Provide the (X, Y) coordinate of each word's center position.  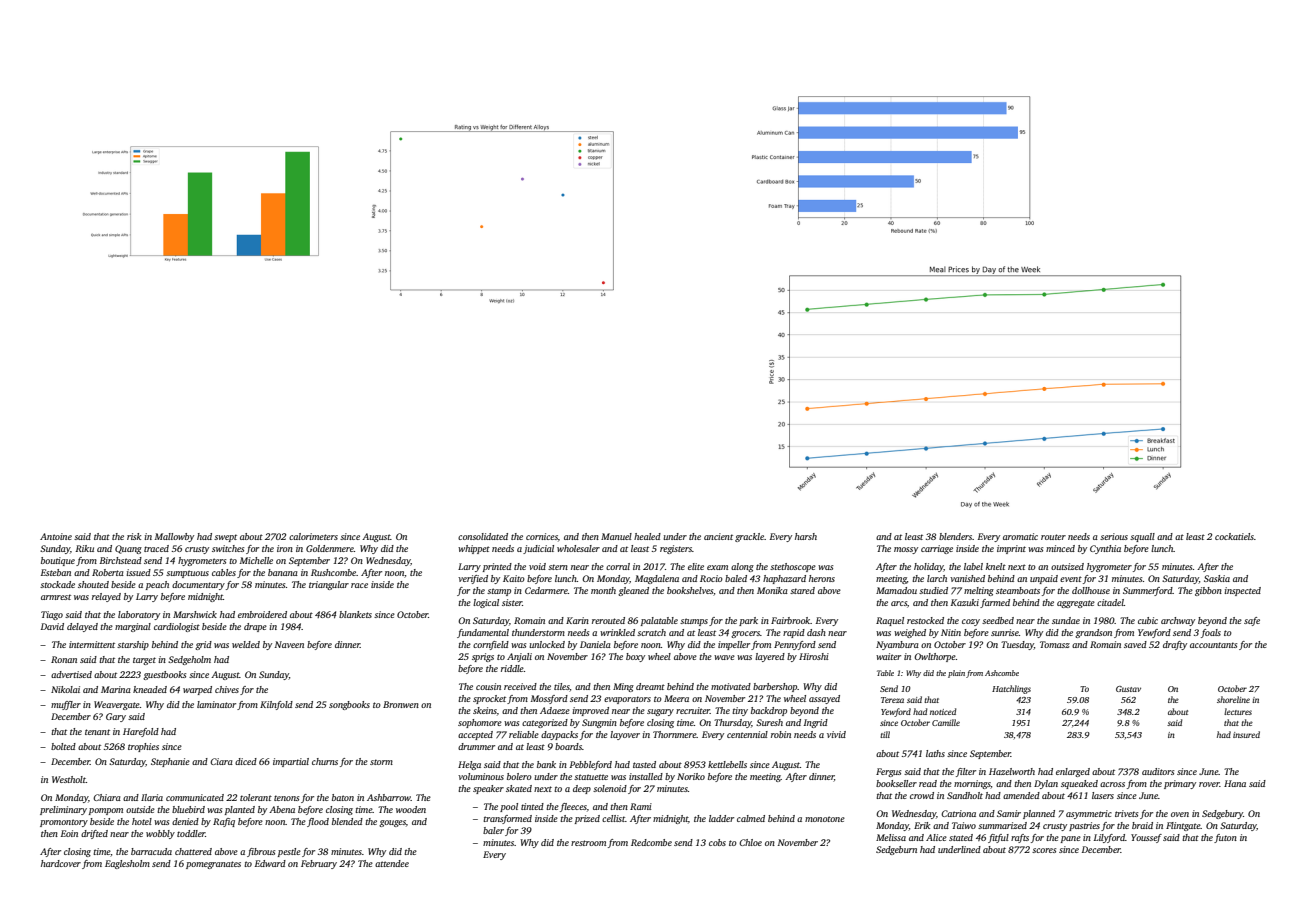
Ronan (64, 659)
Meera (676, 698)
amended (1021, 795)
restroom (588, 843)
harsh (806, 536)
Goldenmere (330, 548)
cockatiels (1234, 536)
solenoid (610, 788)
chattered (193, 851)
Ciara (221, 761)
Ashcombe (1002, 673)
